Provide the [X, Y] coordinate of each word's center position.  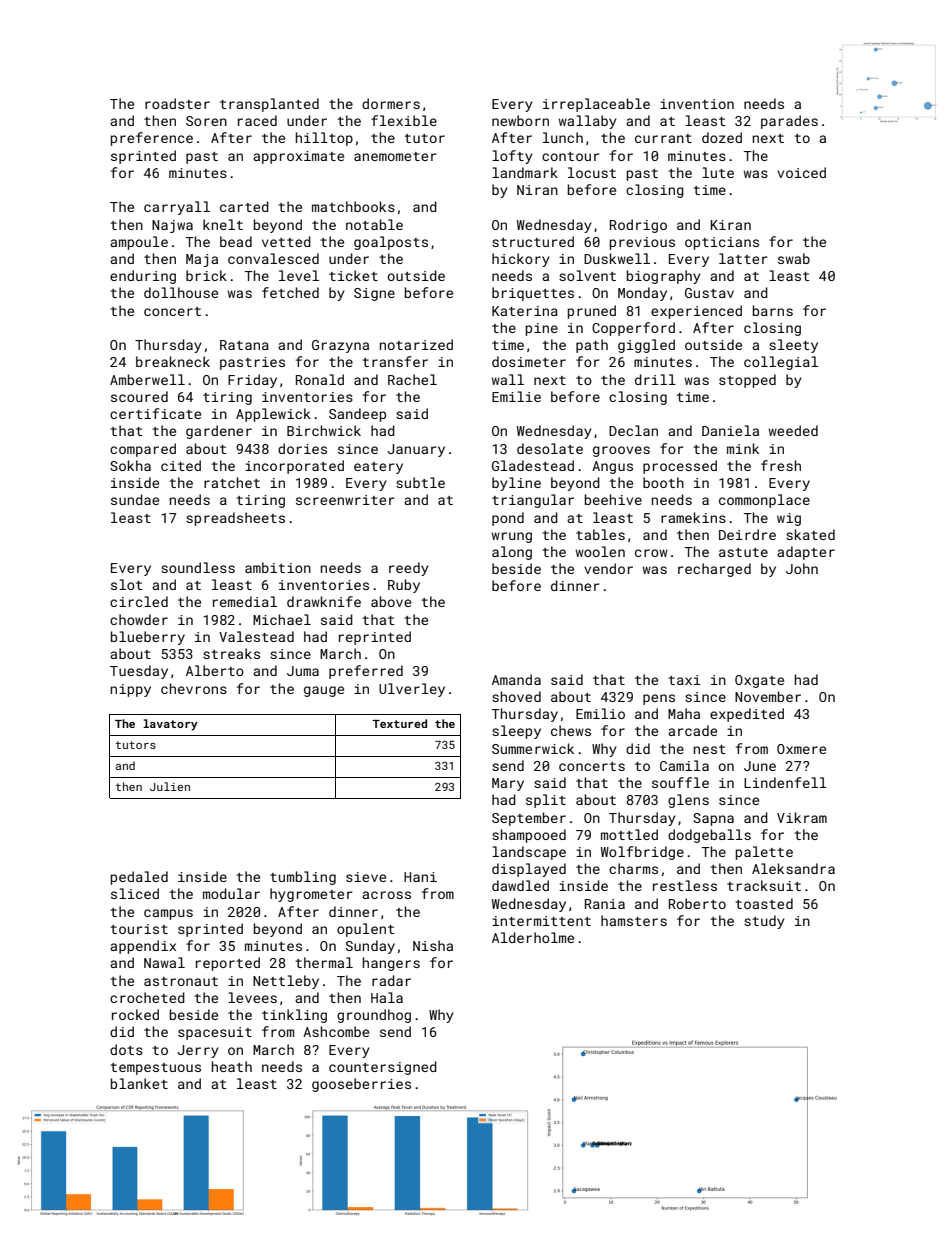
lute [718, 172]
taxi [685, 680]
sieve [366, 877]
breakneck [173, 361]
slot [127, 584]
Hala [387, 997]
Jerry [198, 1051]
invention [697, 104]
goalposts [391, 243]
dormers [391, 103]
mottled [629, 834]
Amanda [516, 679]
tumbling [303, 878]
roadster [177, 103]
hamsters [634, 920]
